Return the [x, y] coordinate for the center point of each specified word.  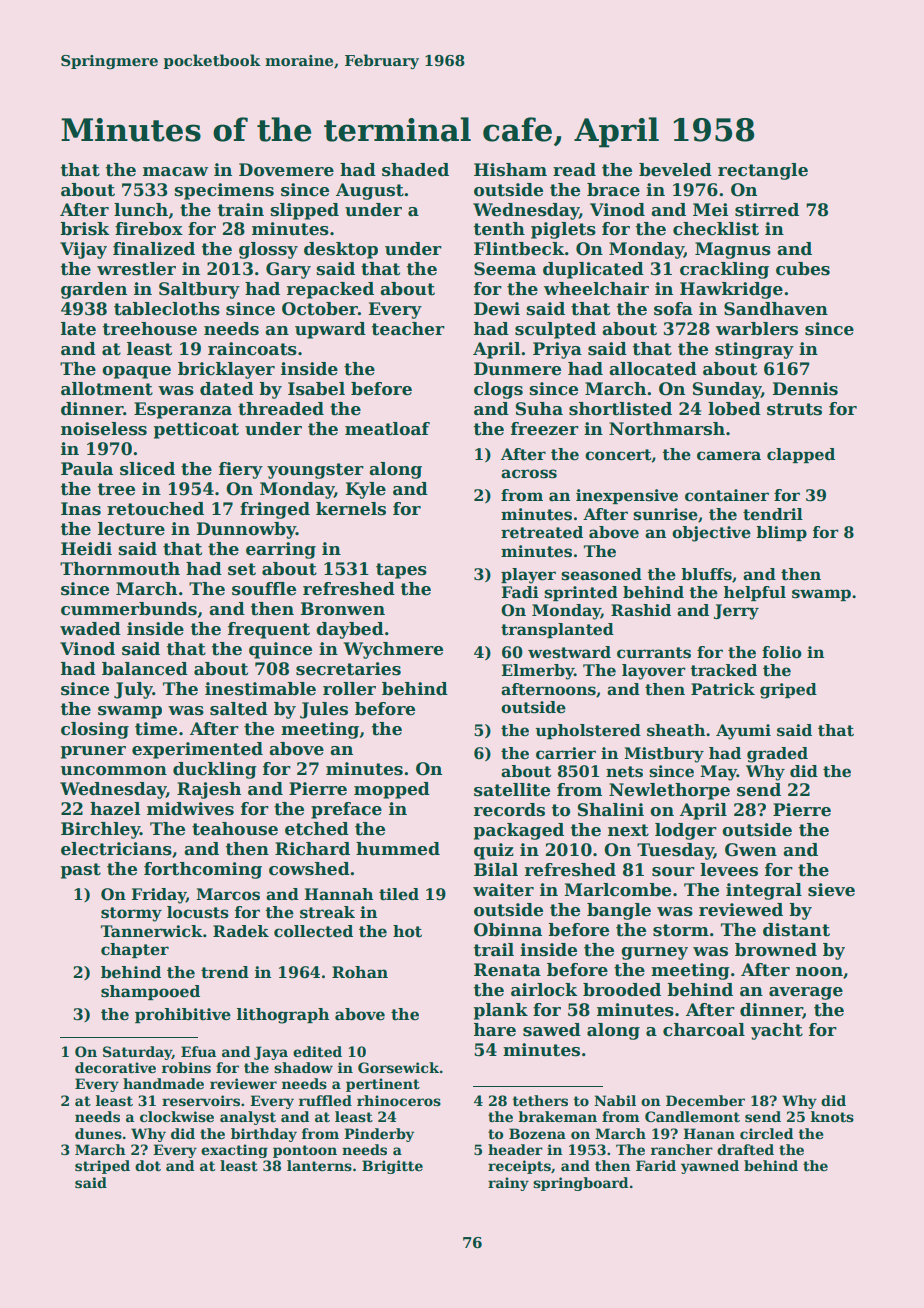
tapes [401, 571]
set [242, 569]
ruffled [325, 1100]
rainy [508, 1184]
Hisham [510, 170]
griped [788, 691]
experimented [197, 750]
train [241, 210]
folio [782, 652]
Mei [711, 210]
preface [346, 810]
